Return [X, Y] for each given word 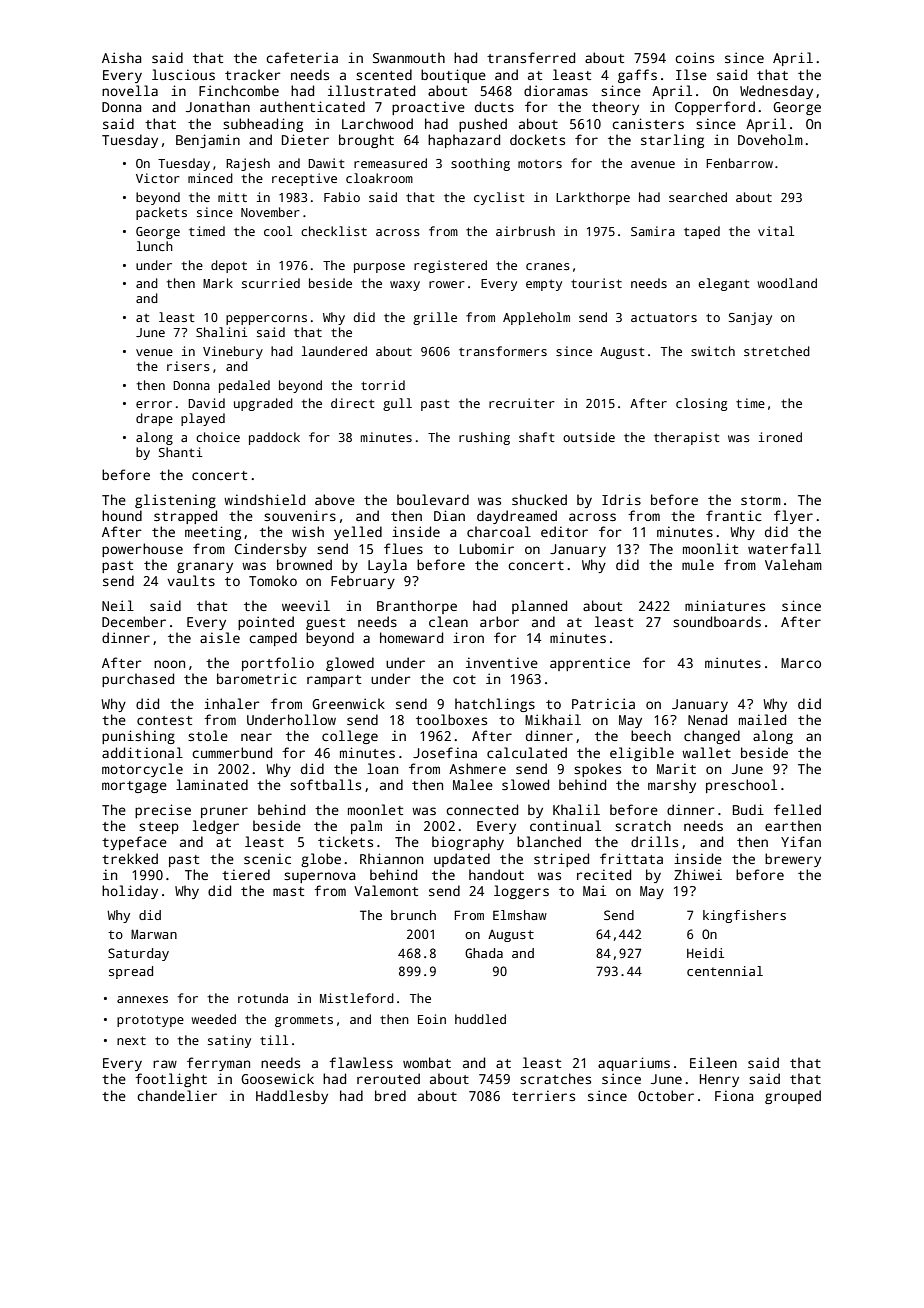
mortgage [134, 787]
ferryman [218, 1064]
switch [713, 351]
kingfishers [744, 916]
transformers [503, 351]
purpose [379, 268]
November [270, 212]
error [154, 404]
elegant [723, 284]
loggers [521, 892]
